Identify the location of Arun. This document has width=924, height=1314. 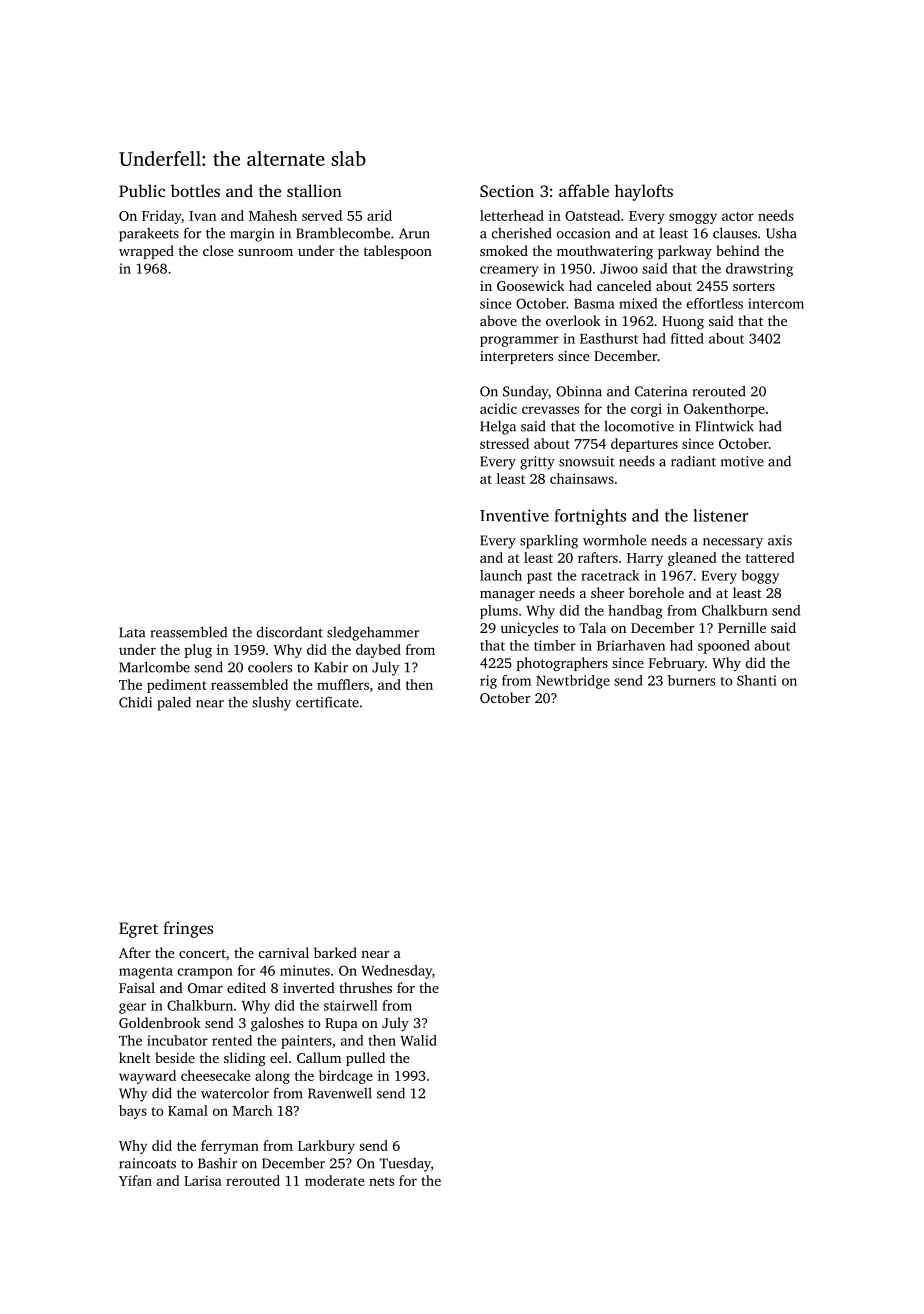
(414, 233).
